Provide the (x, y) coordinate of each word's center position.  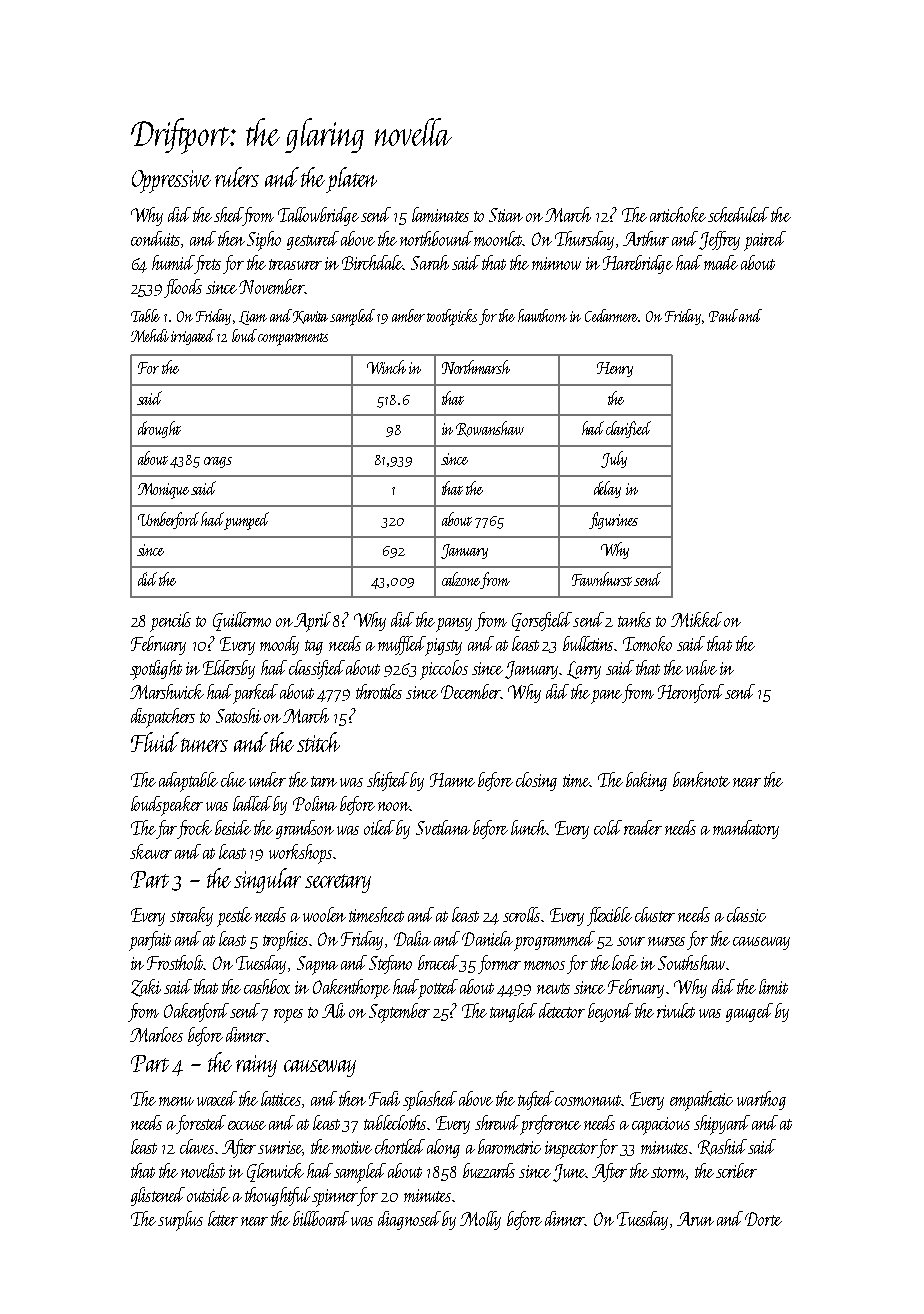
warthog (761, 1100)
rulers (237, 177)
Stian (506, 215)
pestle (234, 917)
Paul (723, 315)
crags (218, 462)
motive (352, 1147)
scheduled (738, 214)
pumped (246, 521)
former (499, 964)
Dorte (763, 1219)
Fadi (384, 1098)
